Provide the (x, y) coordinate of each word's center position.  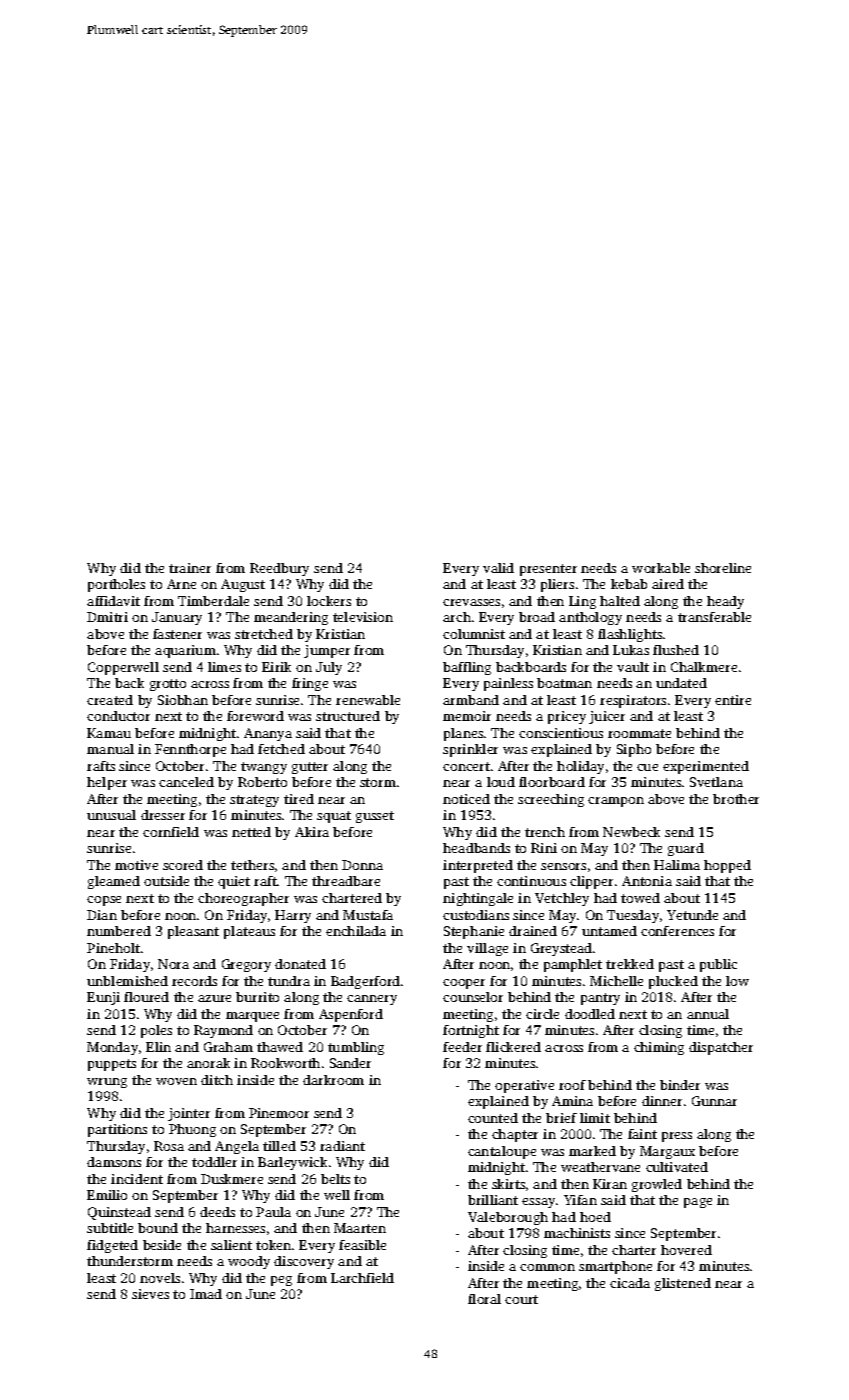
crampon (616, 802)
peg (281, 1281)
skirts (508, 1184)
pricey (567, 717)
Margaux (667, 1152)
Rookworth (285, 1063)
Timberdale (213, 601)
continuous (531, 881)
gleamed (114, 882)
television (363, 617)
